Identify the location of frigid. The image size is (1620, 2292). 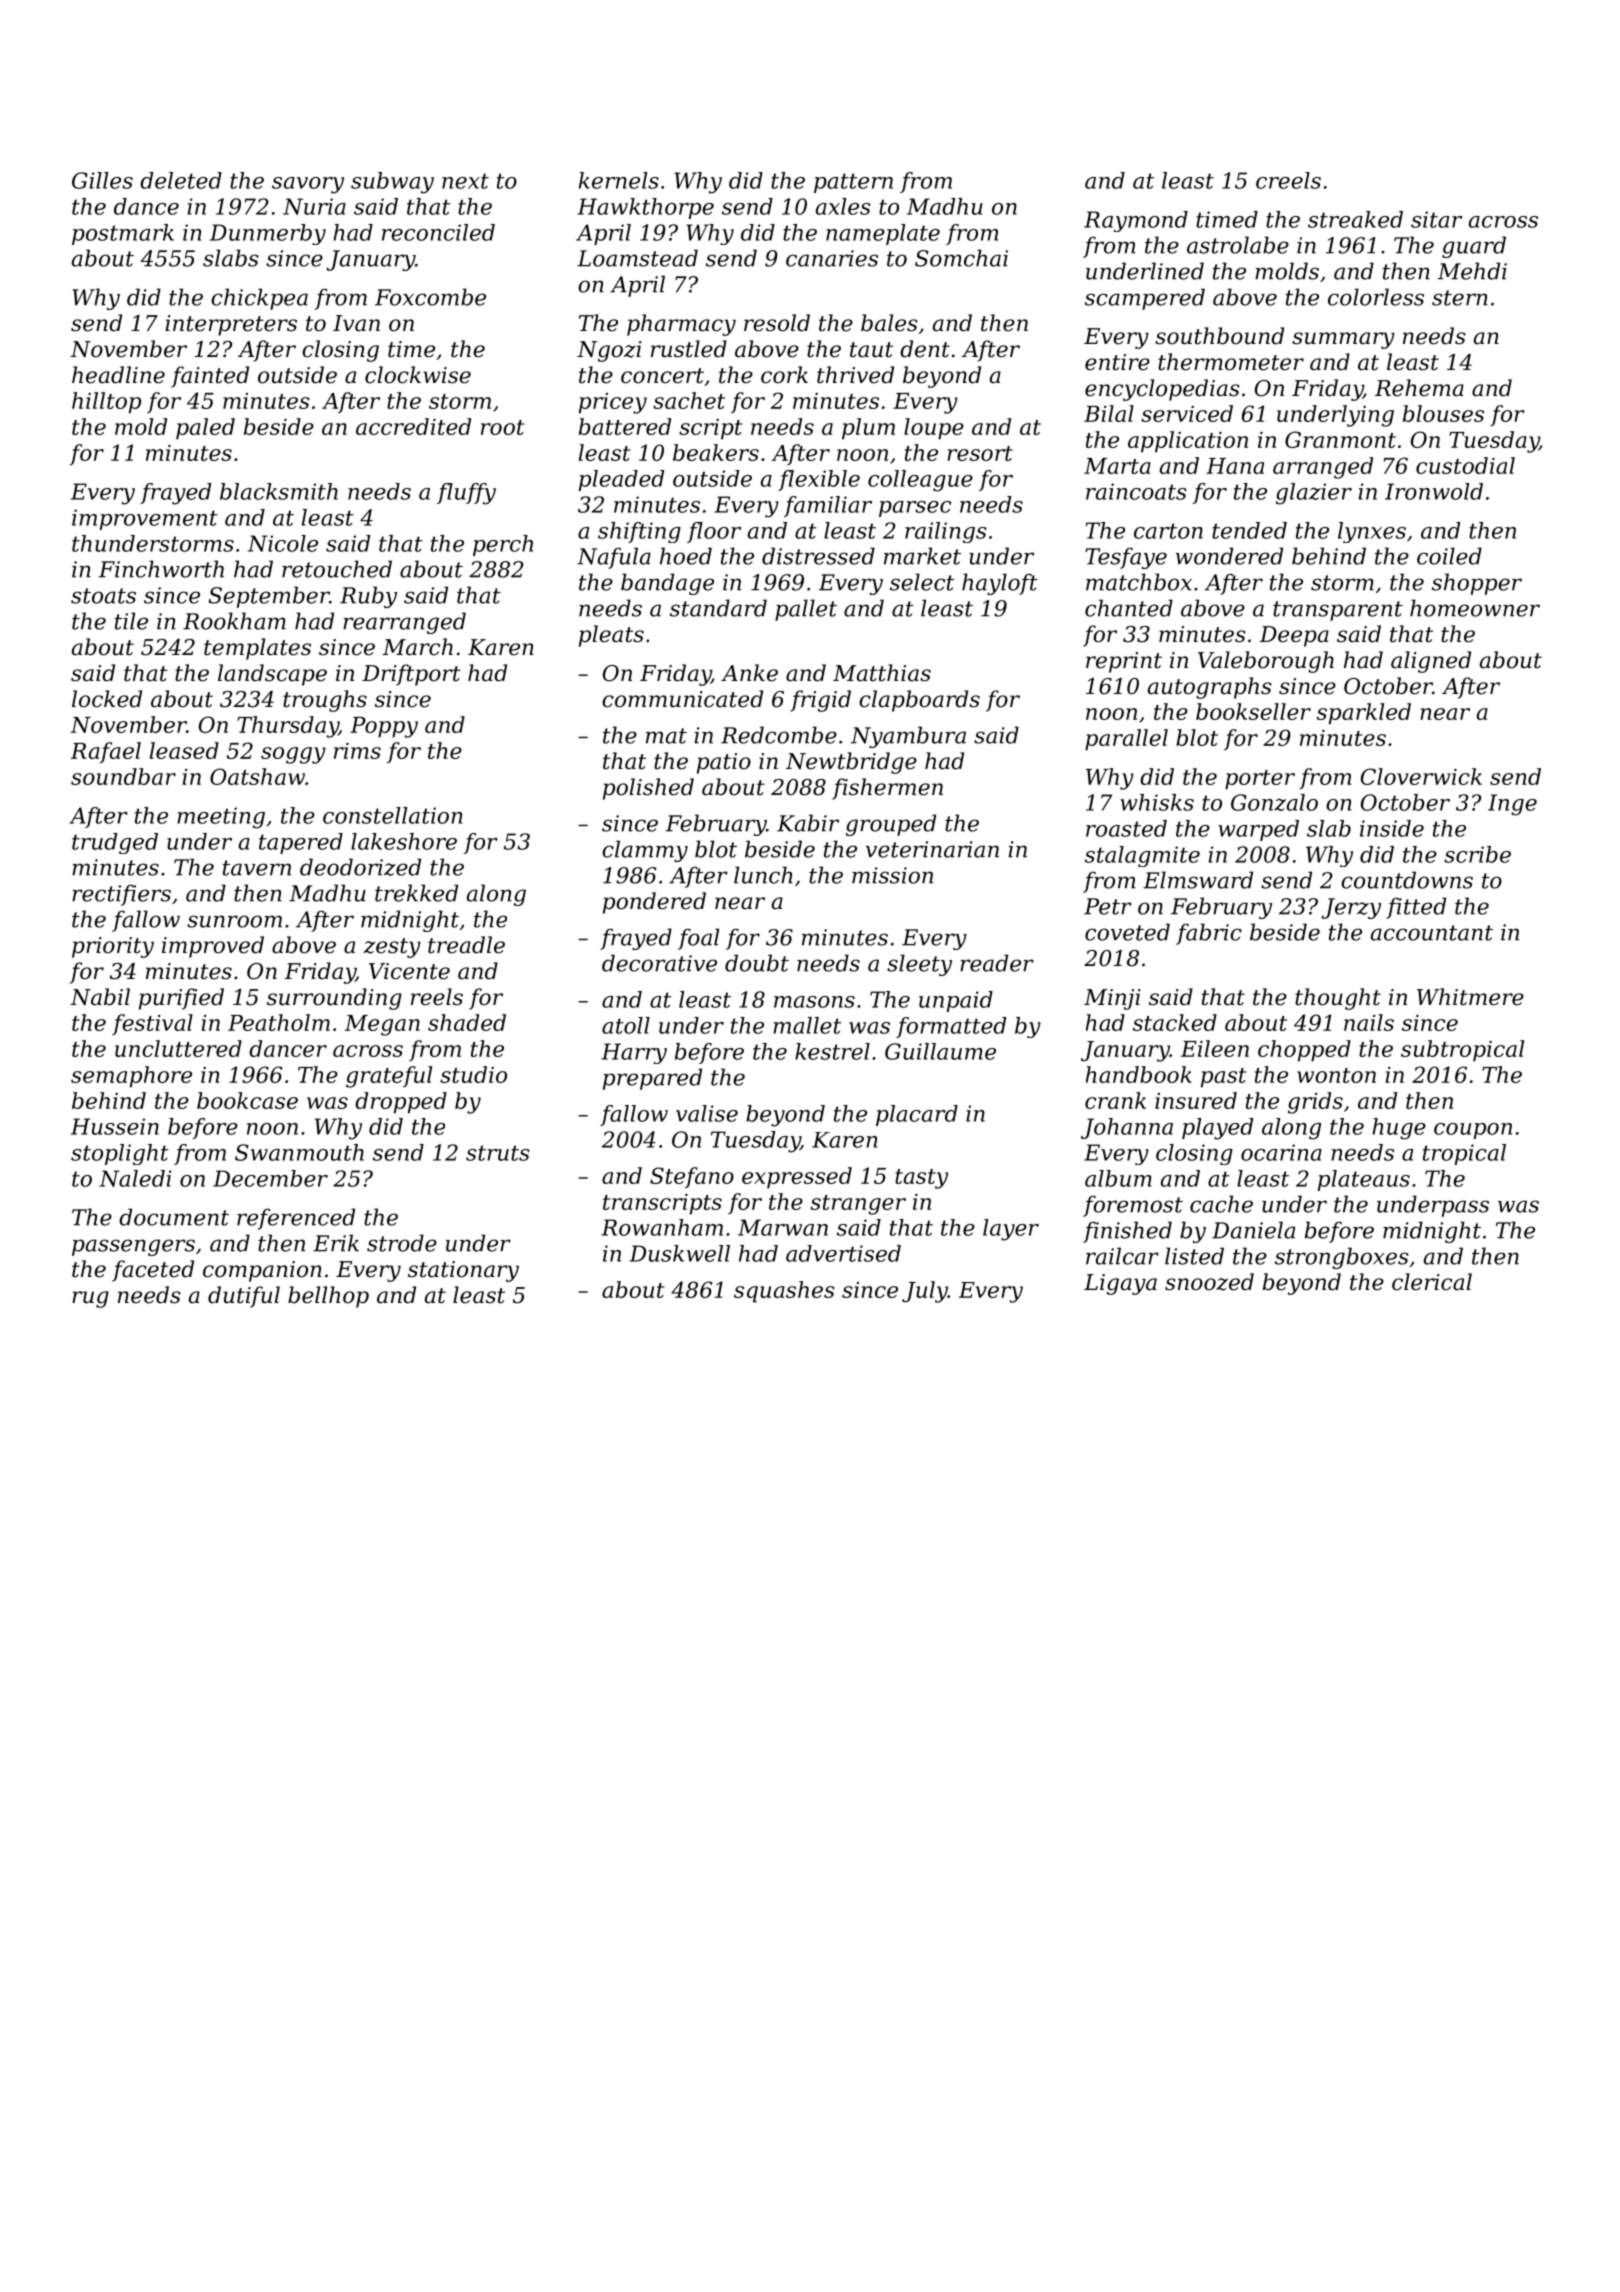
(820, 701).
